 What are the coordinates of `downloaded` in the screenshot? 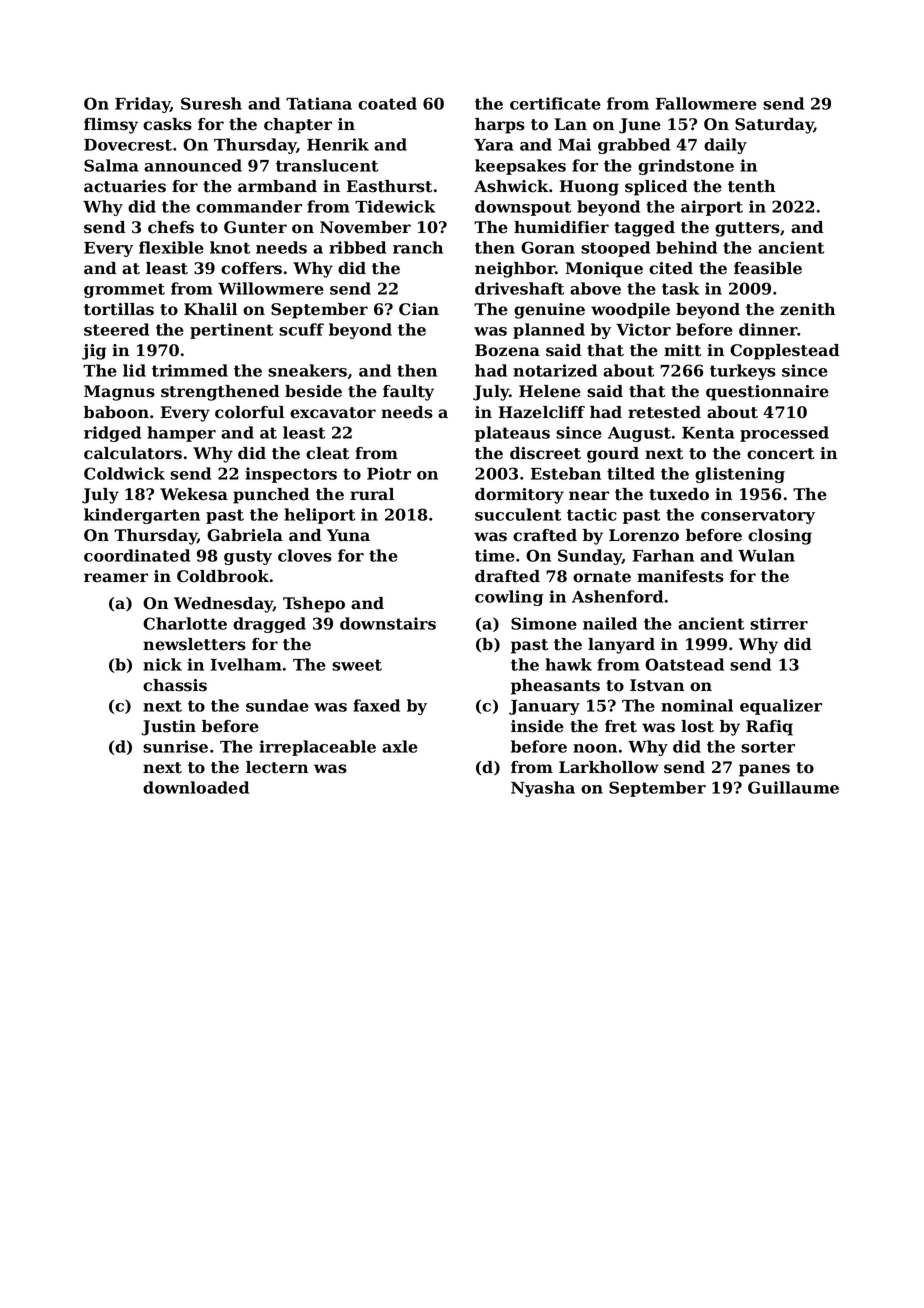 It's located at (196, 787).
